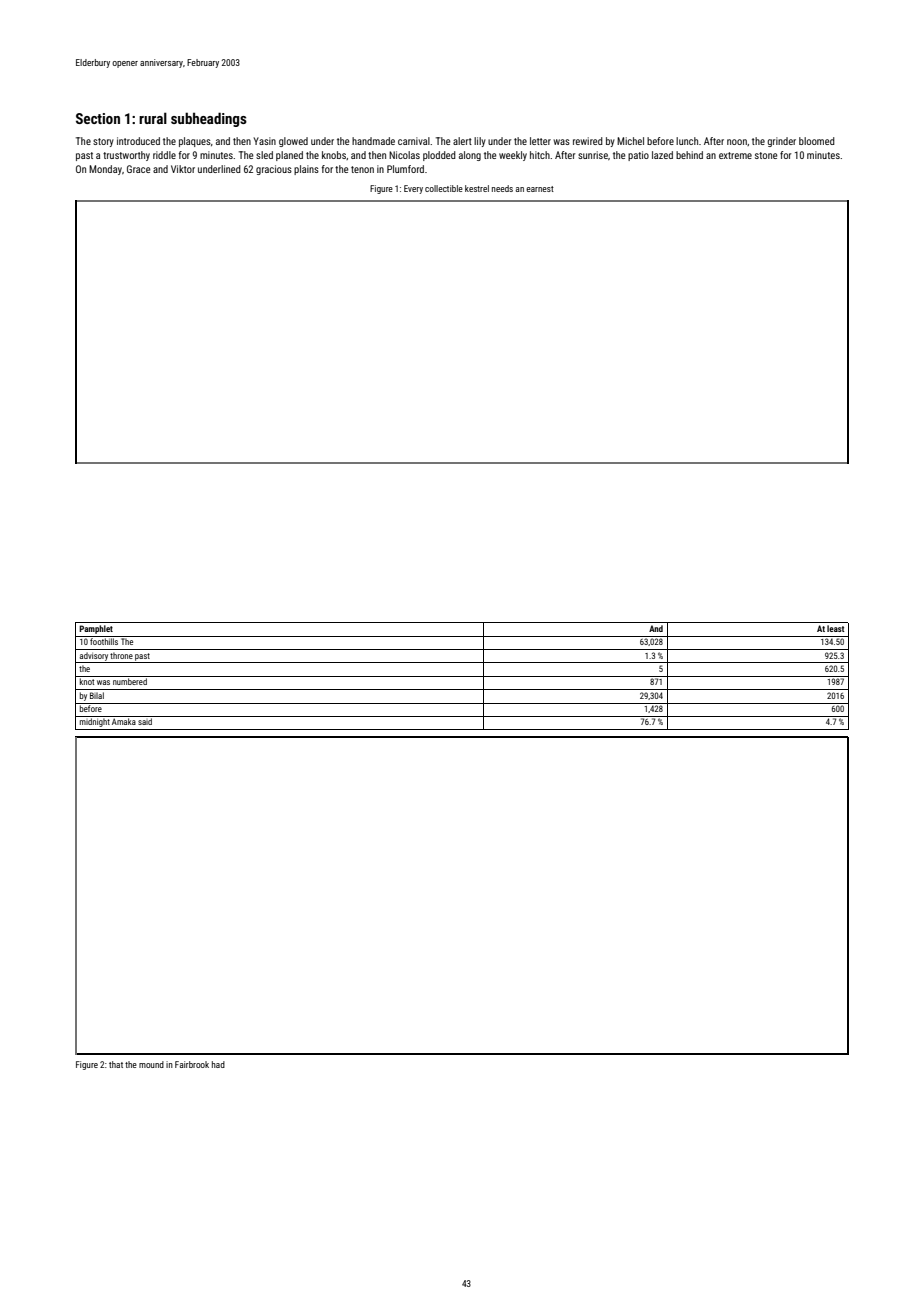 This screenshot has width=924, height=1308. I want to click on Plumford, so click(405, 169).
